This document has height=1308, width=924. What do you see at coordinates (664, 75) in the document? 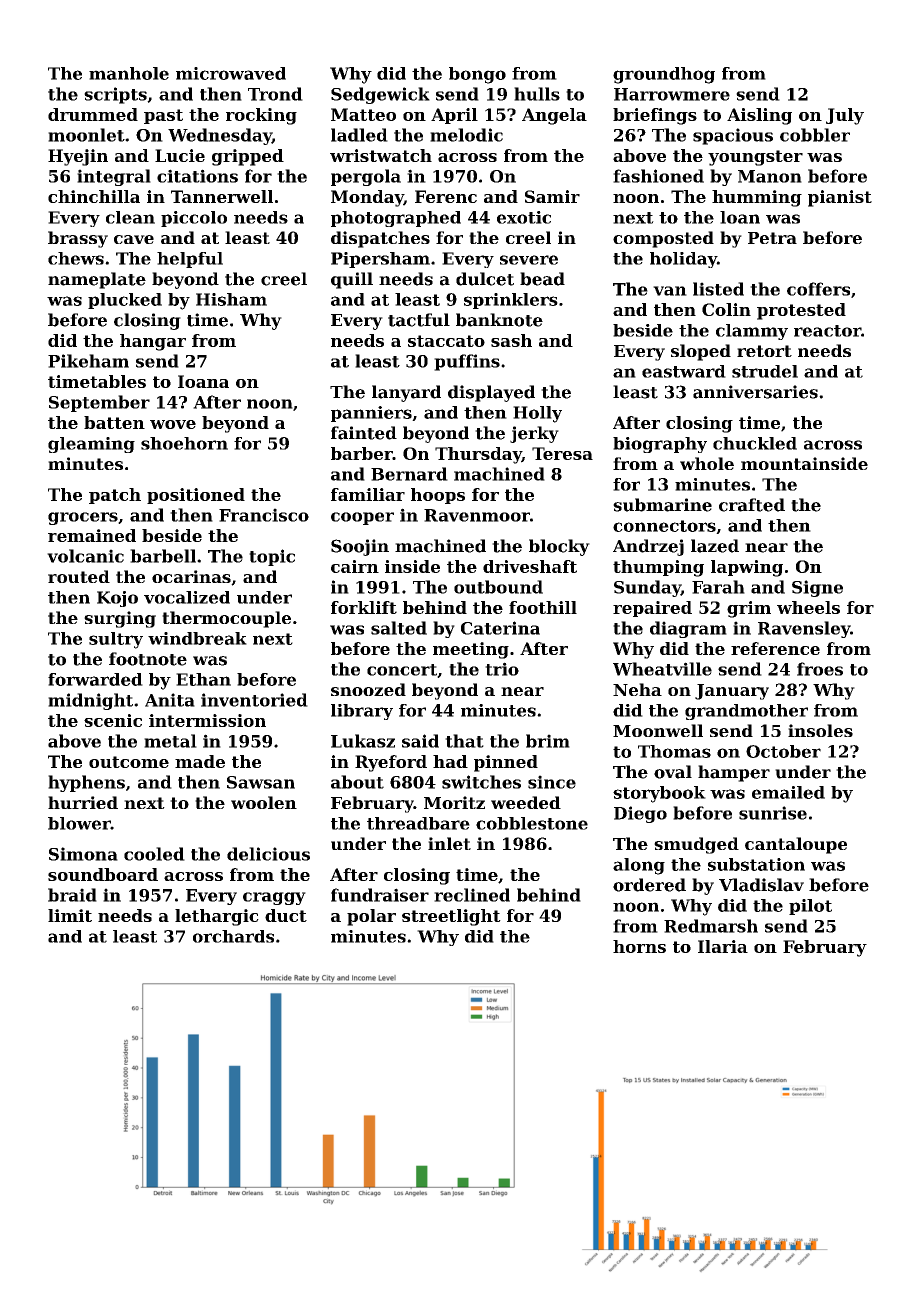
I see `groundhog` at bounding box center [664, 75].
